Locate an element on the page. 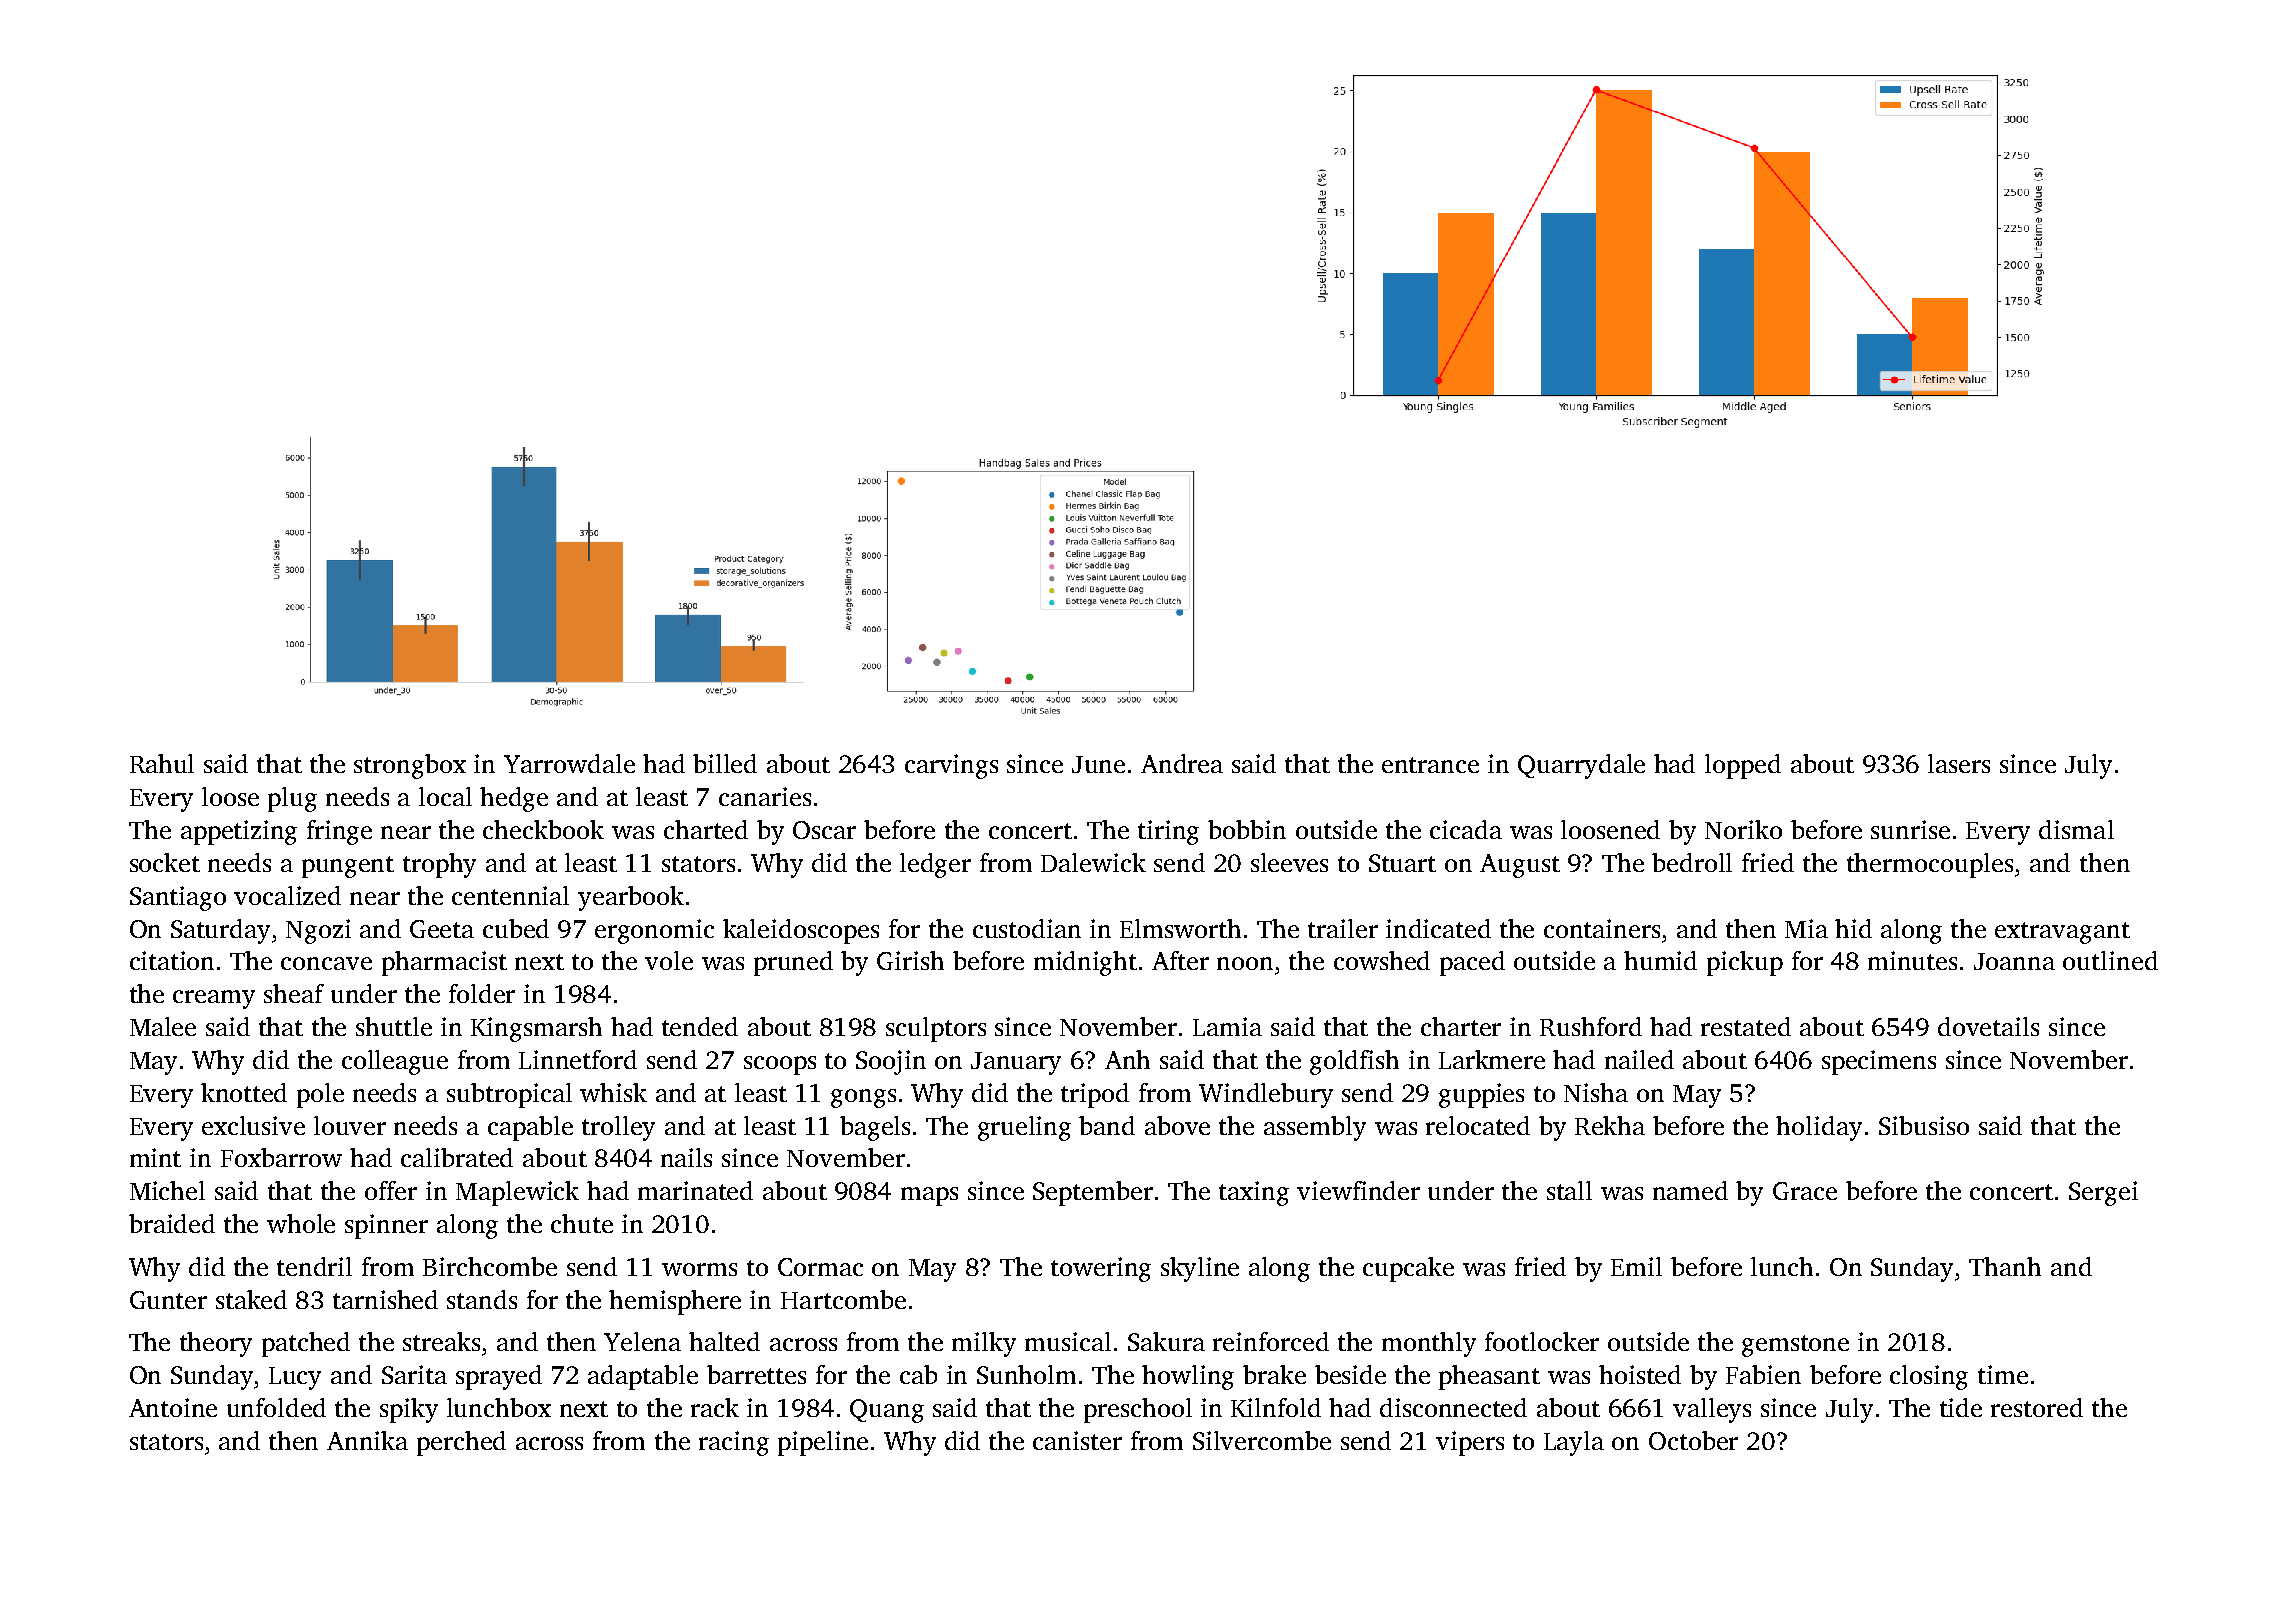  bedroll is located at coordinates (1692, 862).
